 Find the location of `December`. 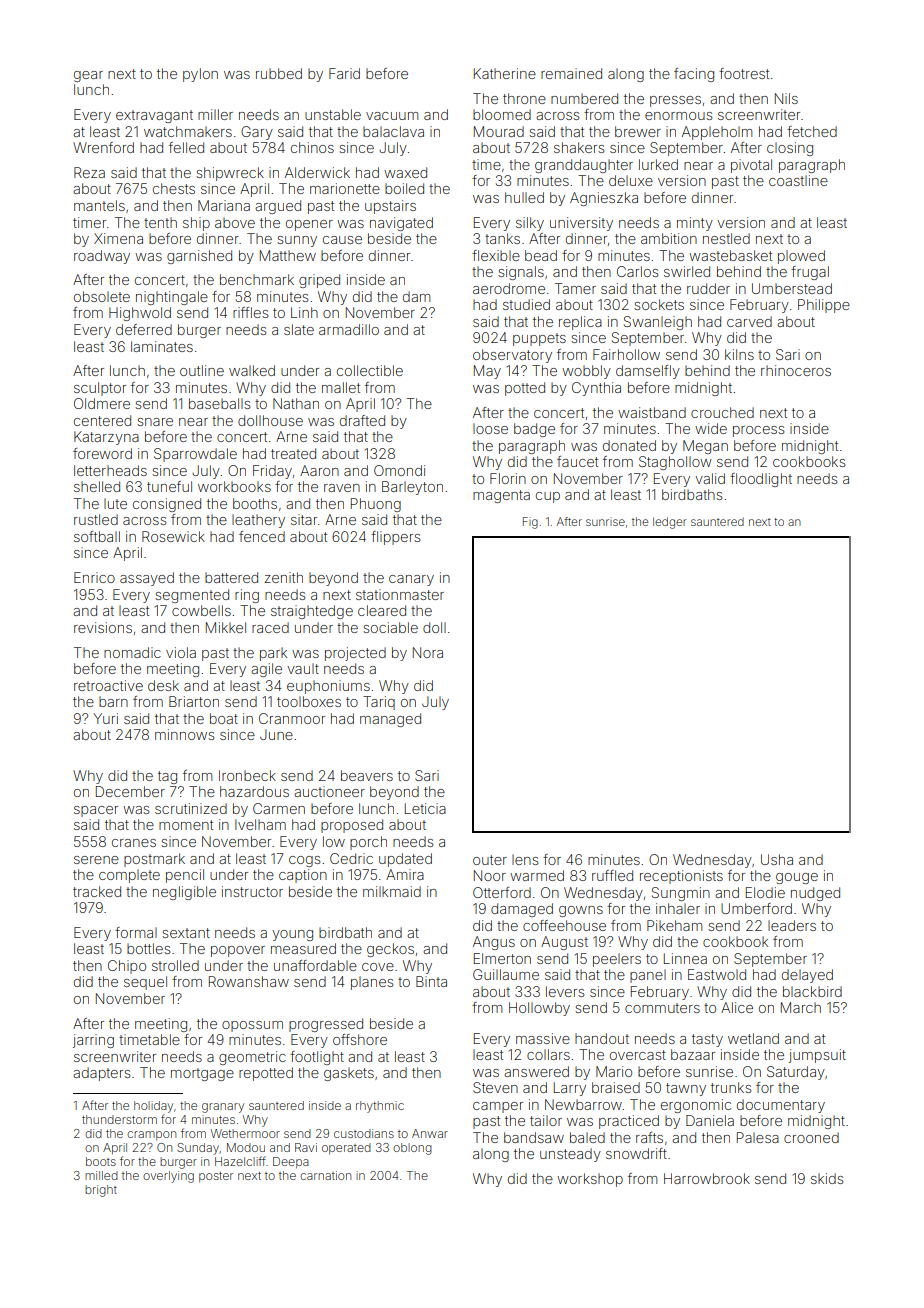

December is located at coordinates (130, 791).
